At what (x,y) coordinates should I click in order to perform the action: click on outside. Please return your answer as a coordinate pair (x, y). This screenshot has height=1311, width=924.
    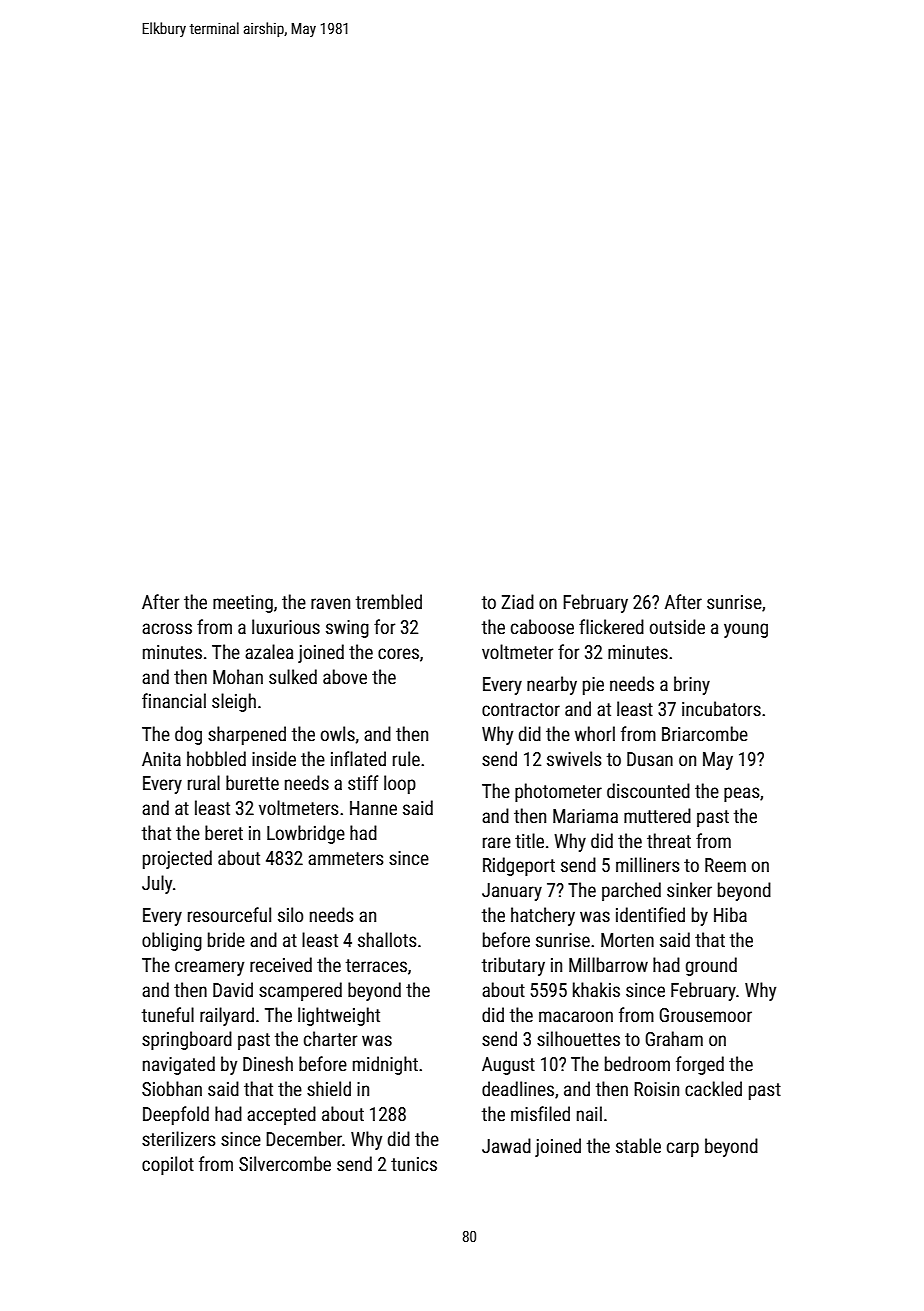
    Looking at the image, I should click on (677, 626).
